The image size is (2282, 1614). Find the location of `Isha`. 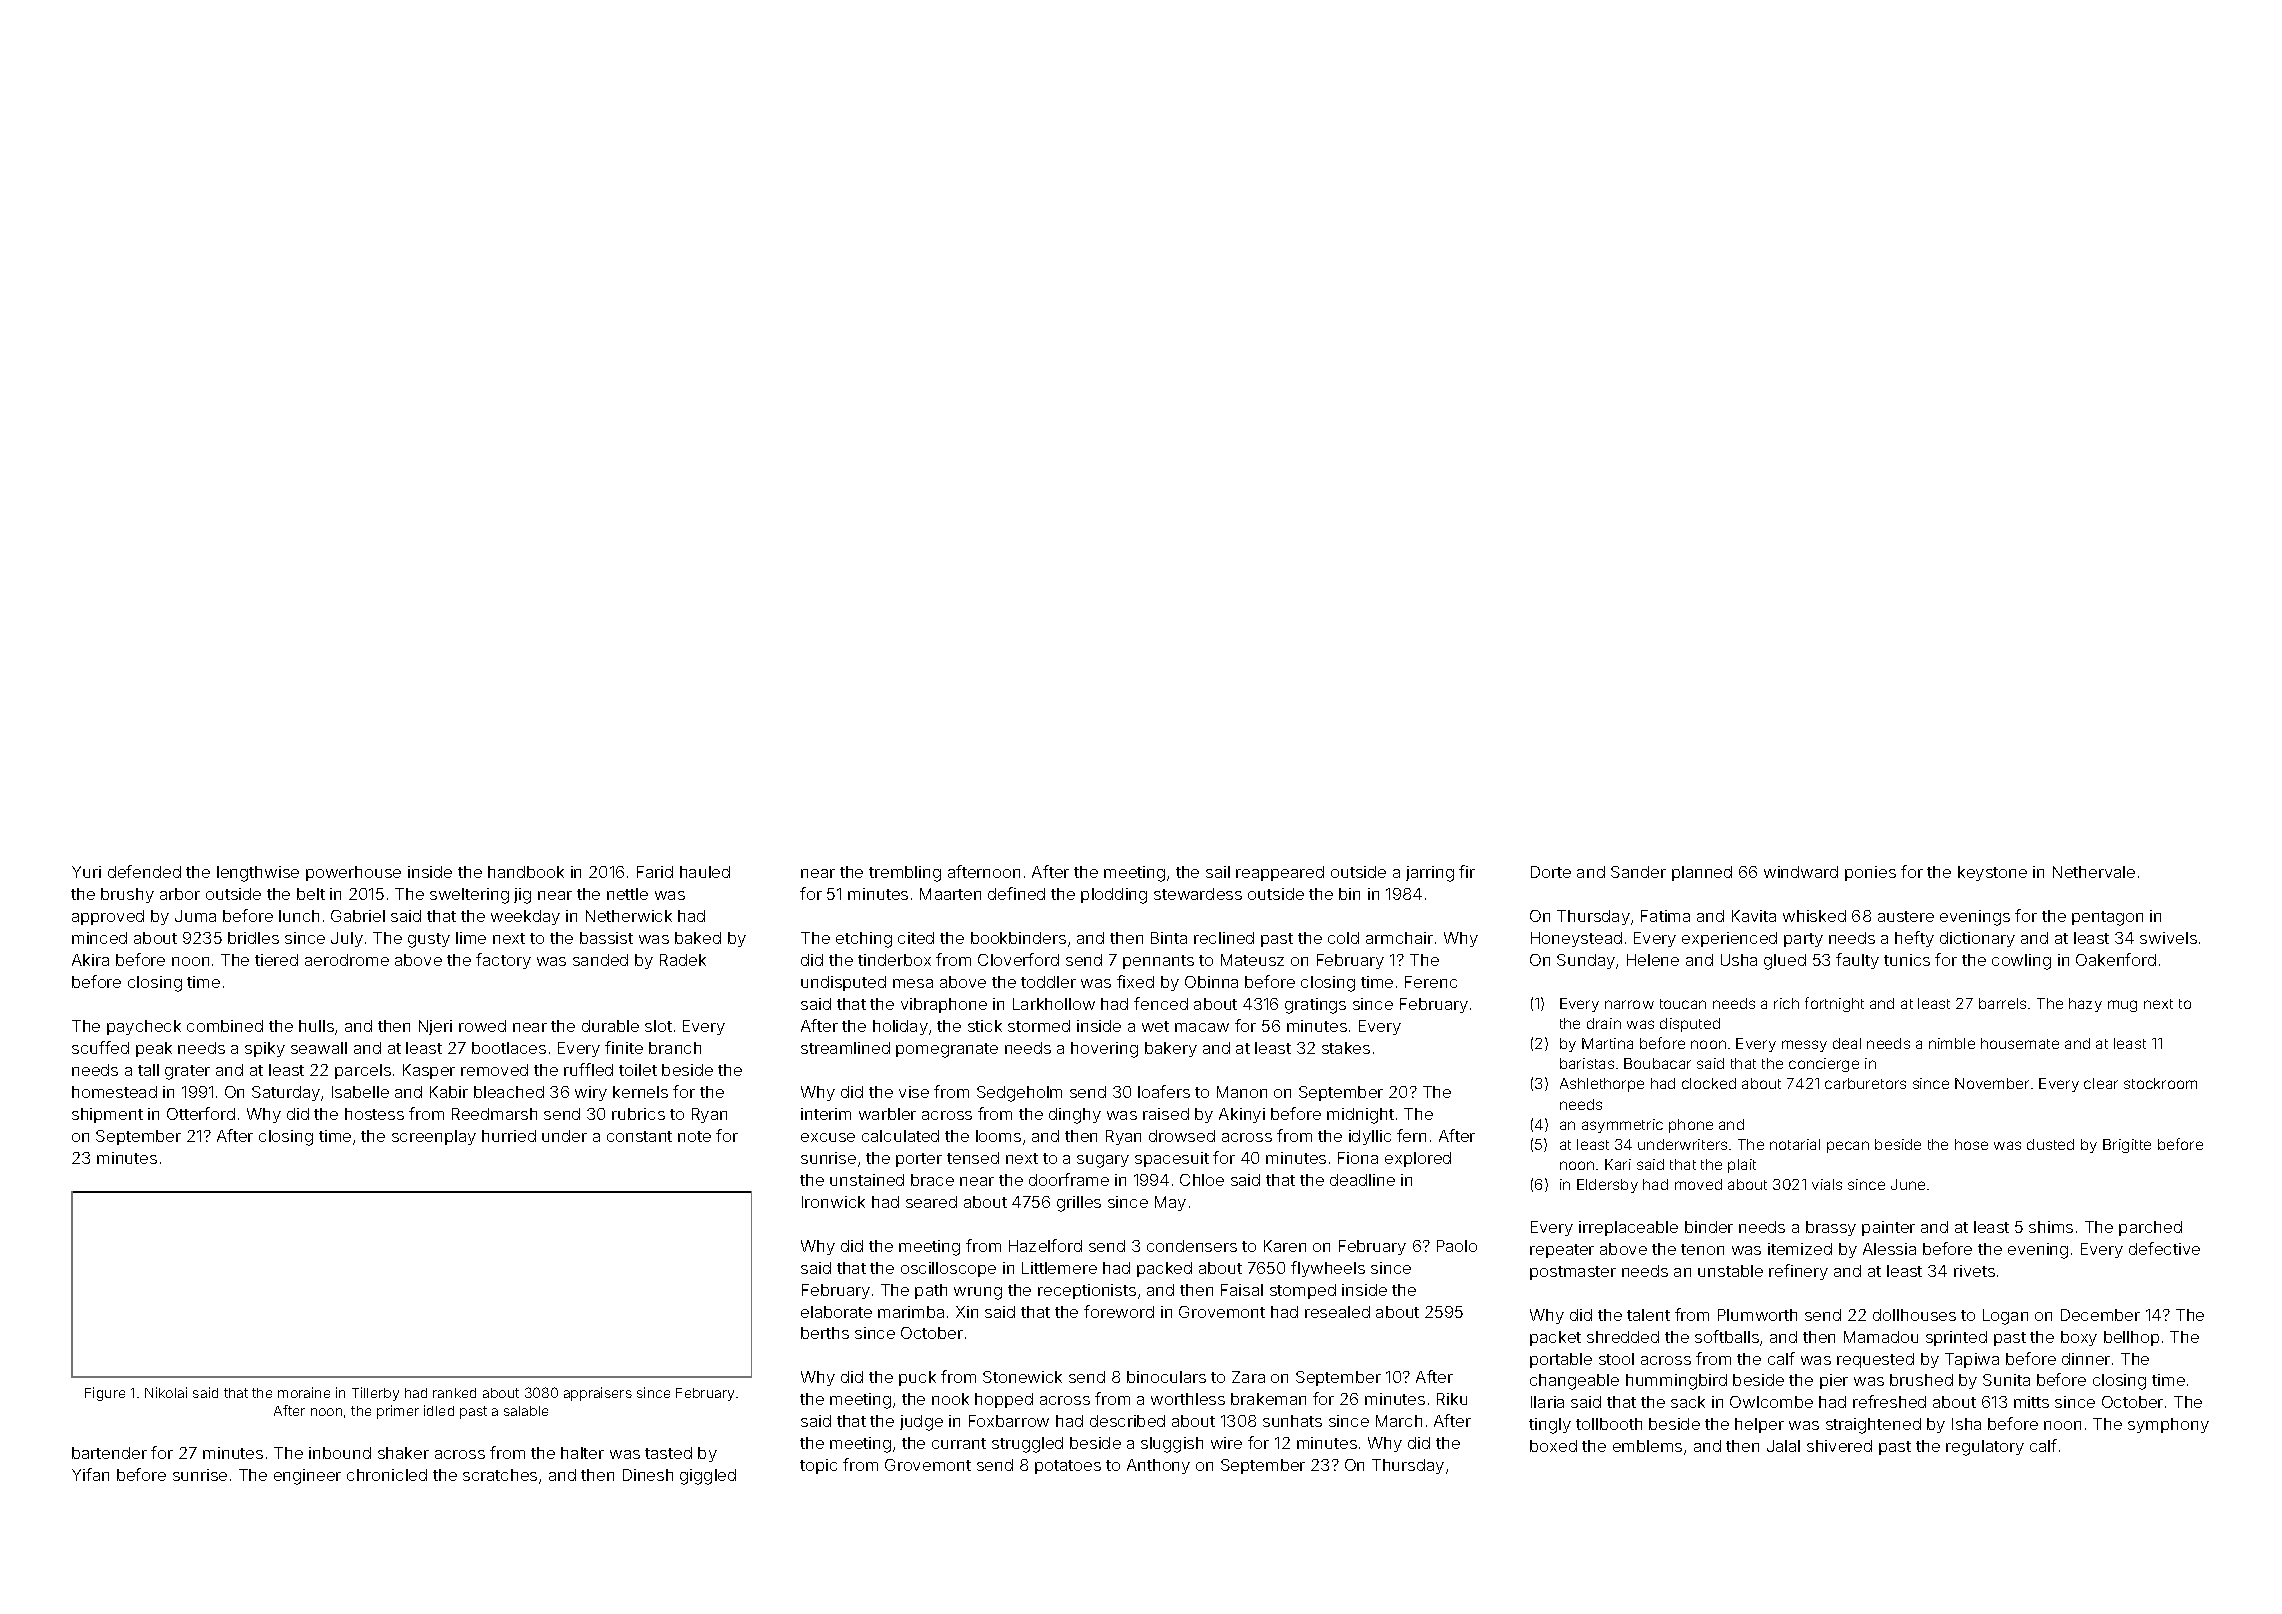

Isha is located at coordinates (1966, 1424).
